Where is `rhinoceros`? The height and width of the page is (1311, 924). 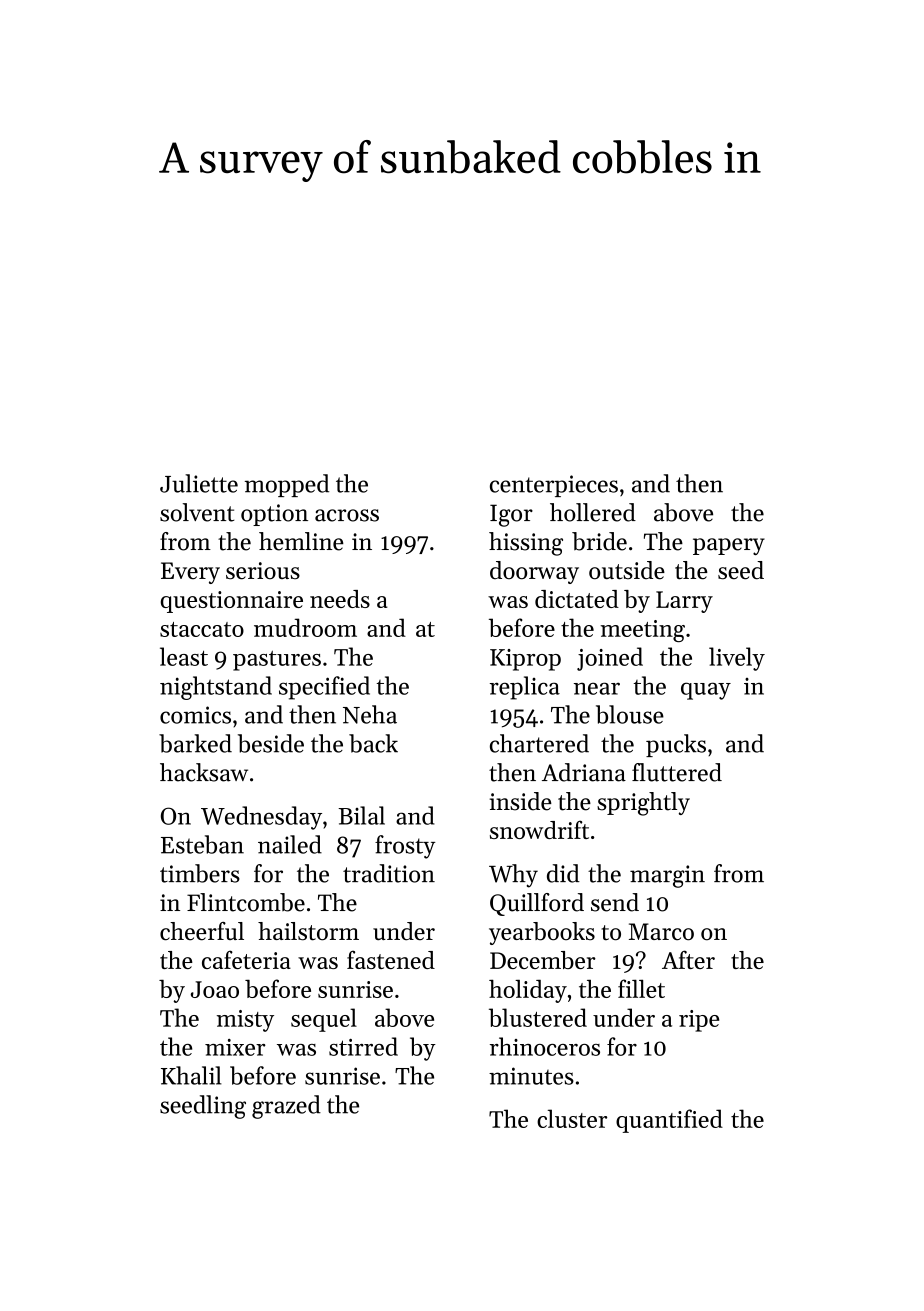 rhinoceros is located at coordinates (545, 1046).
